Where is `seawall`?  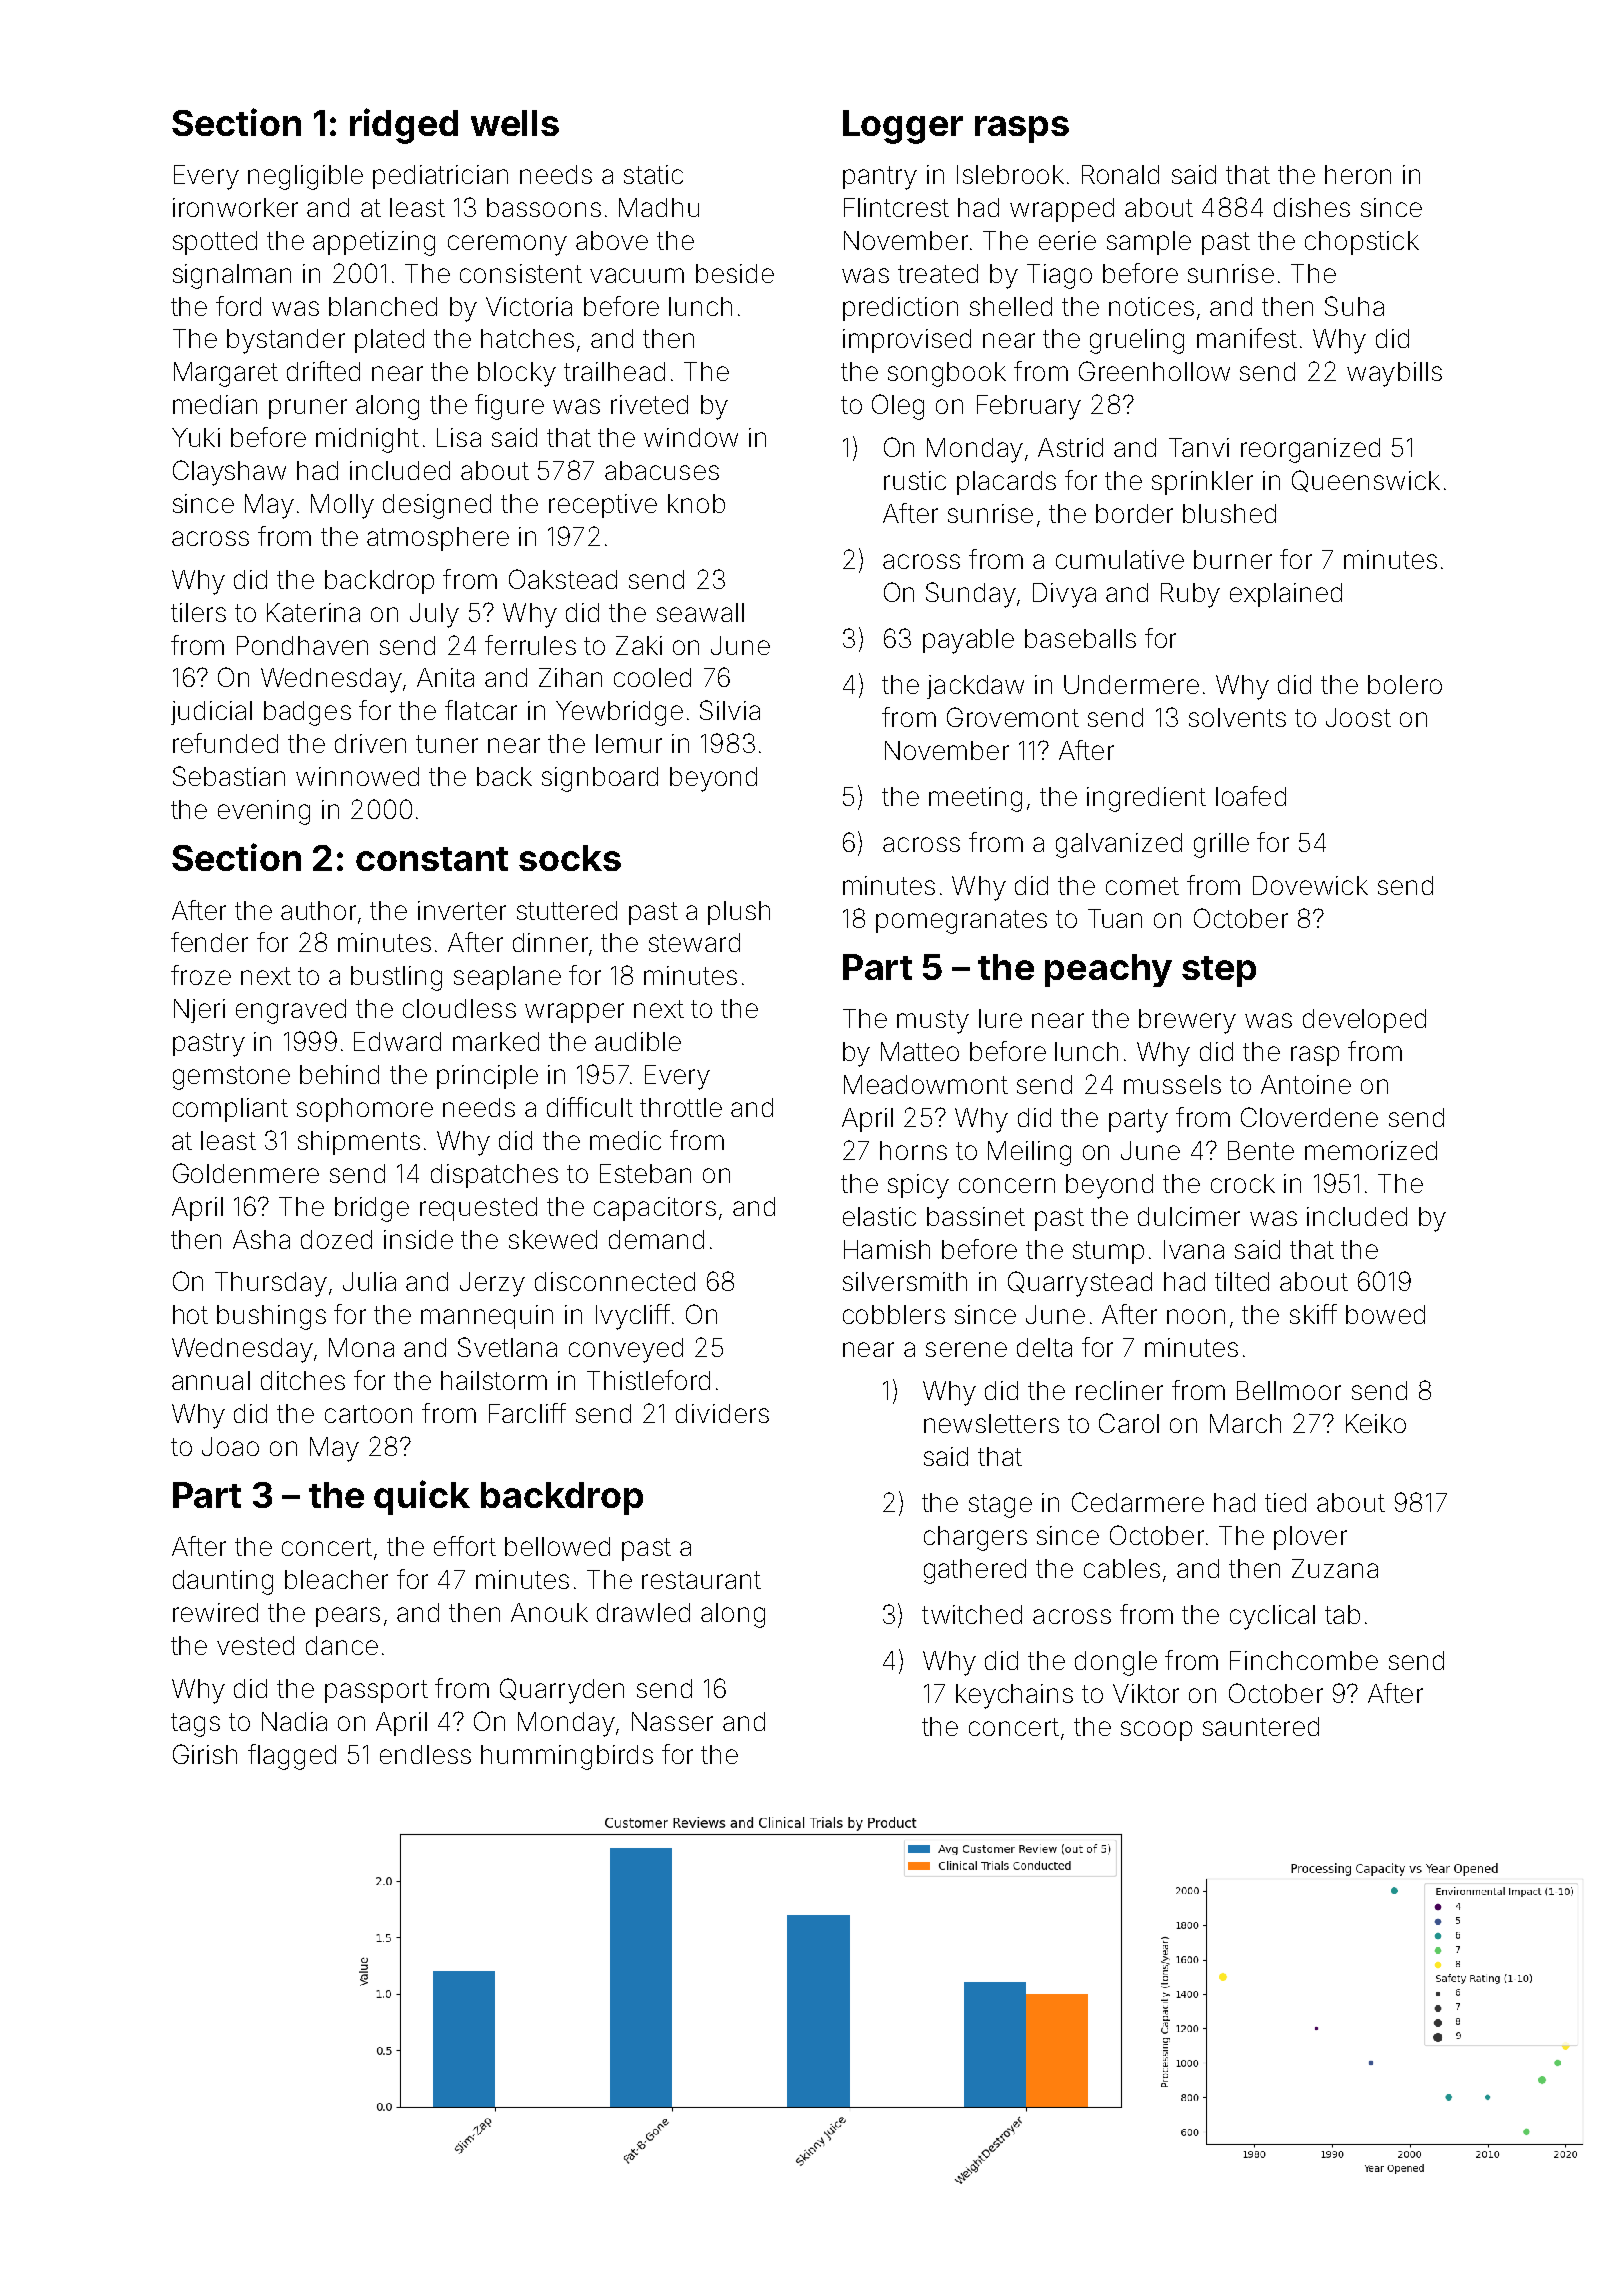 seawall is located at coordinates (700, 612).
